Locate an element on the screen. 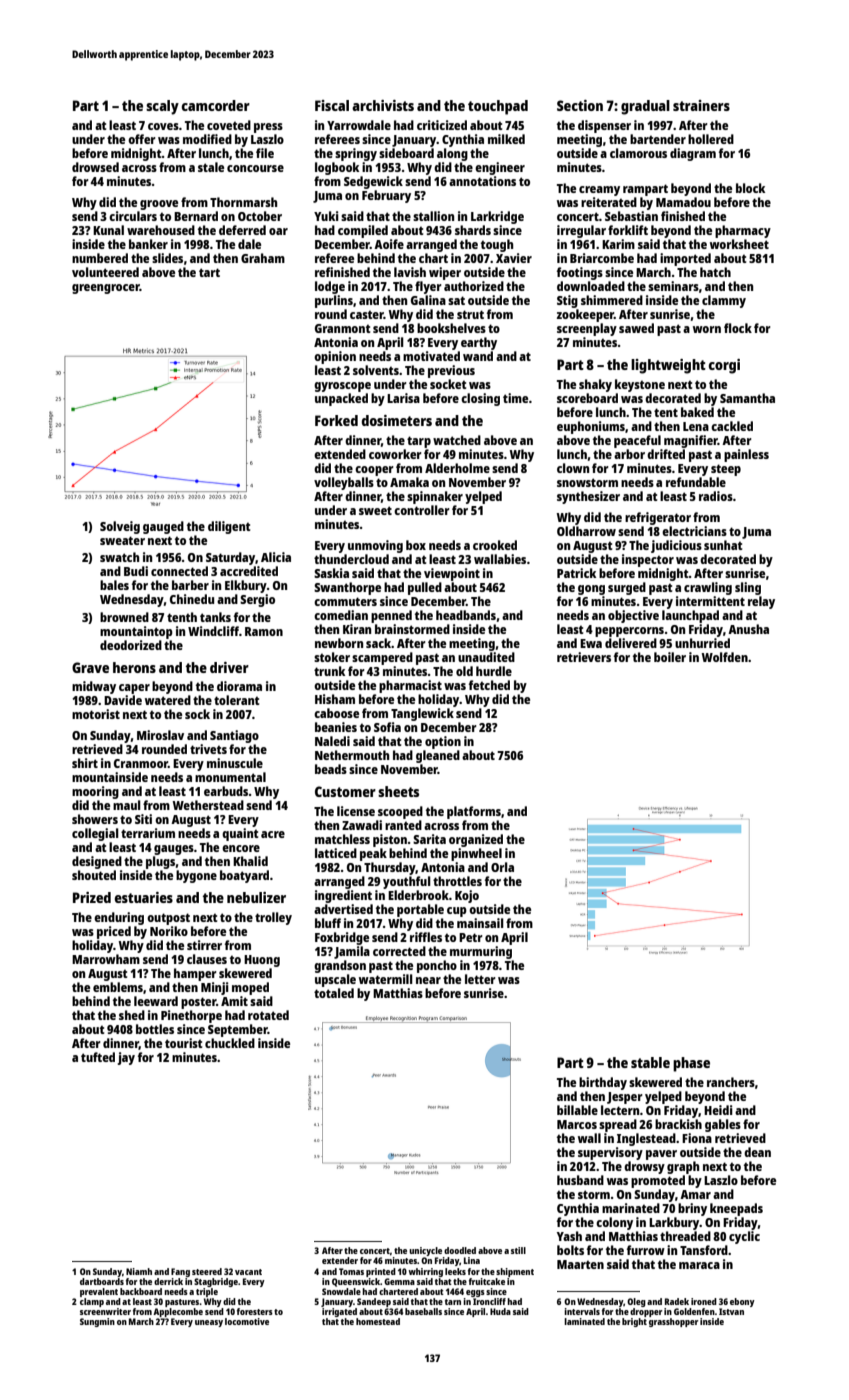  springy is located at coordinates (356, 154).
